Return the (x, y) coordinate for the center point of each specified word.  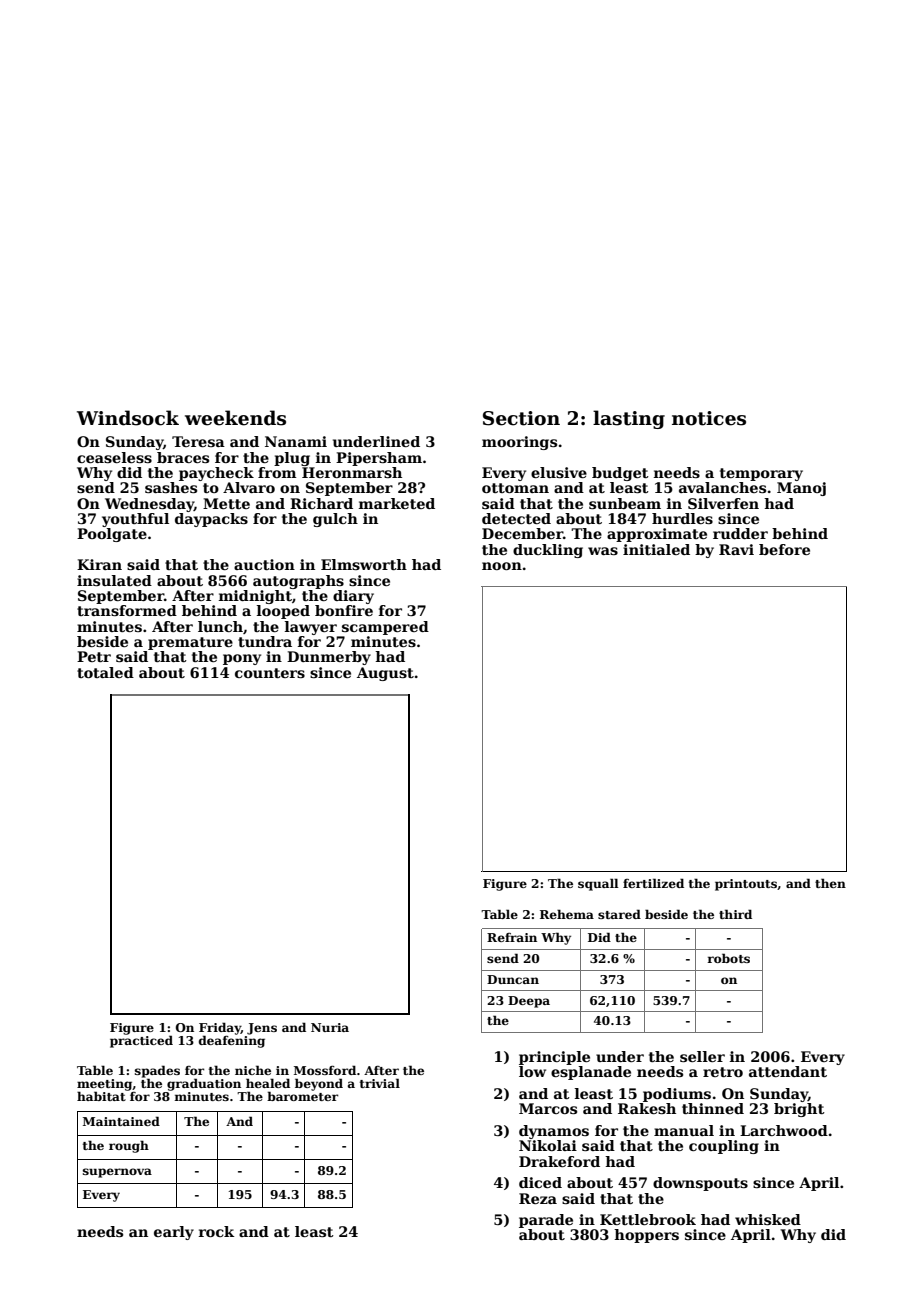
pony (242, 659)
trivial (380, 1083)
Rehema (567, 914)
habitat (101, 1096)
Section (521, 418)
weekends (235, 418)
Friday (220, 1028)
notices (709, 418)
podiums (677, 1095)
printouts (746, 885)
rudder (740, 533)
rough (129, 1146)
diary (353, 597)
